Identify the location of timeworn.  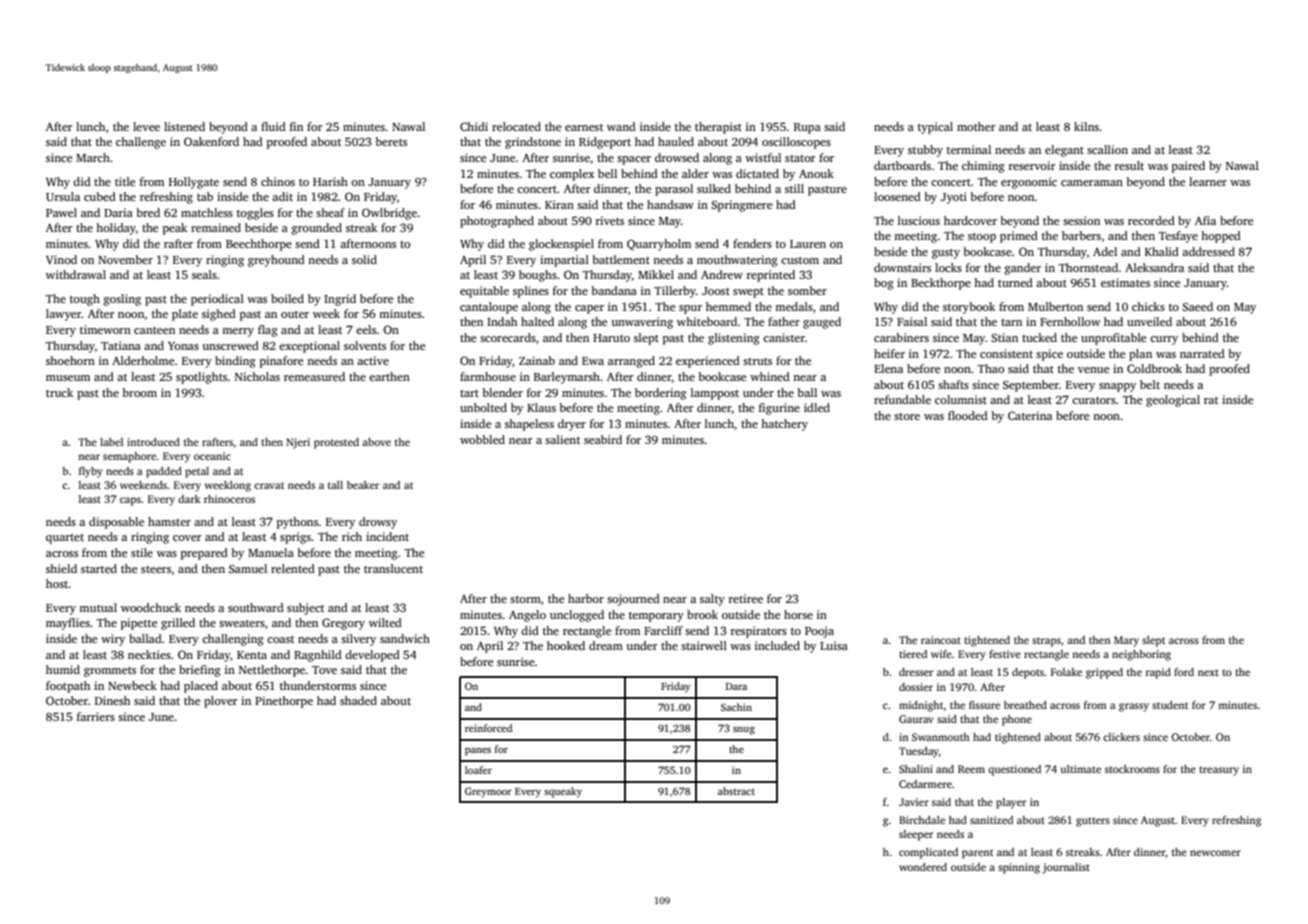
(105, 329).
